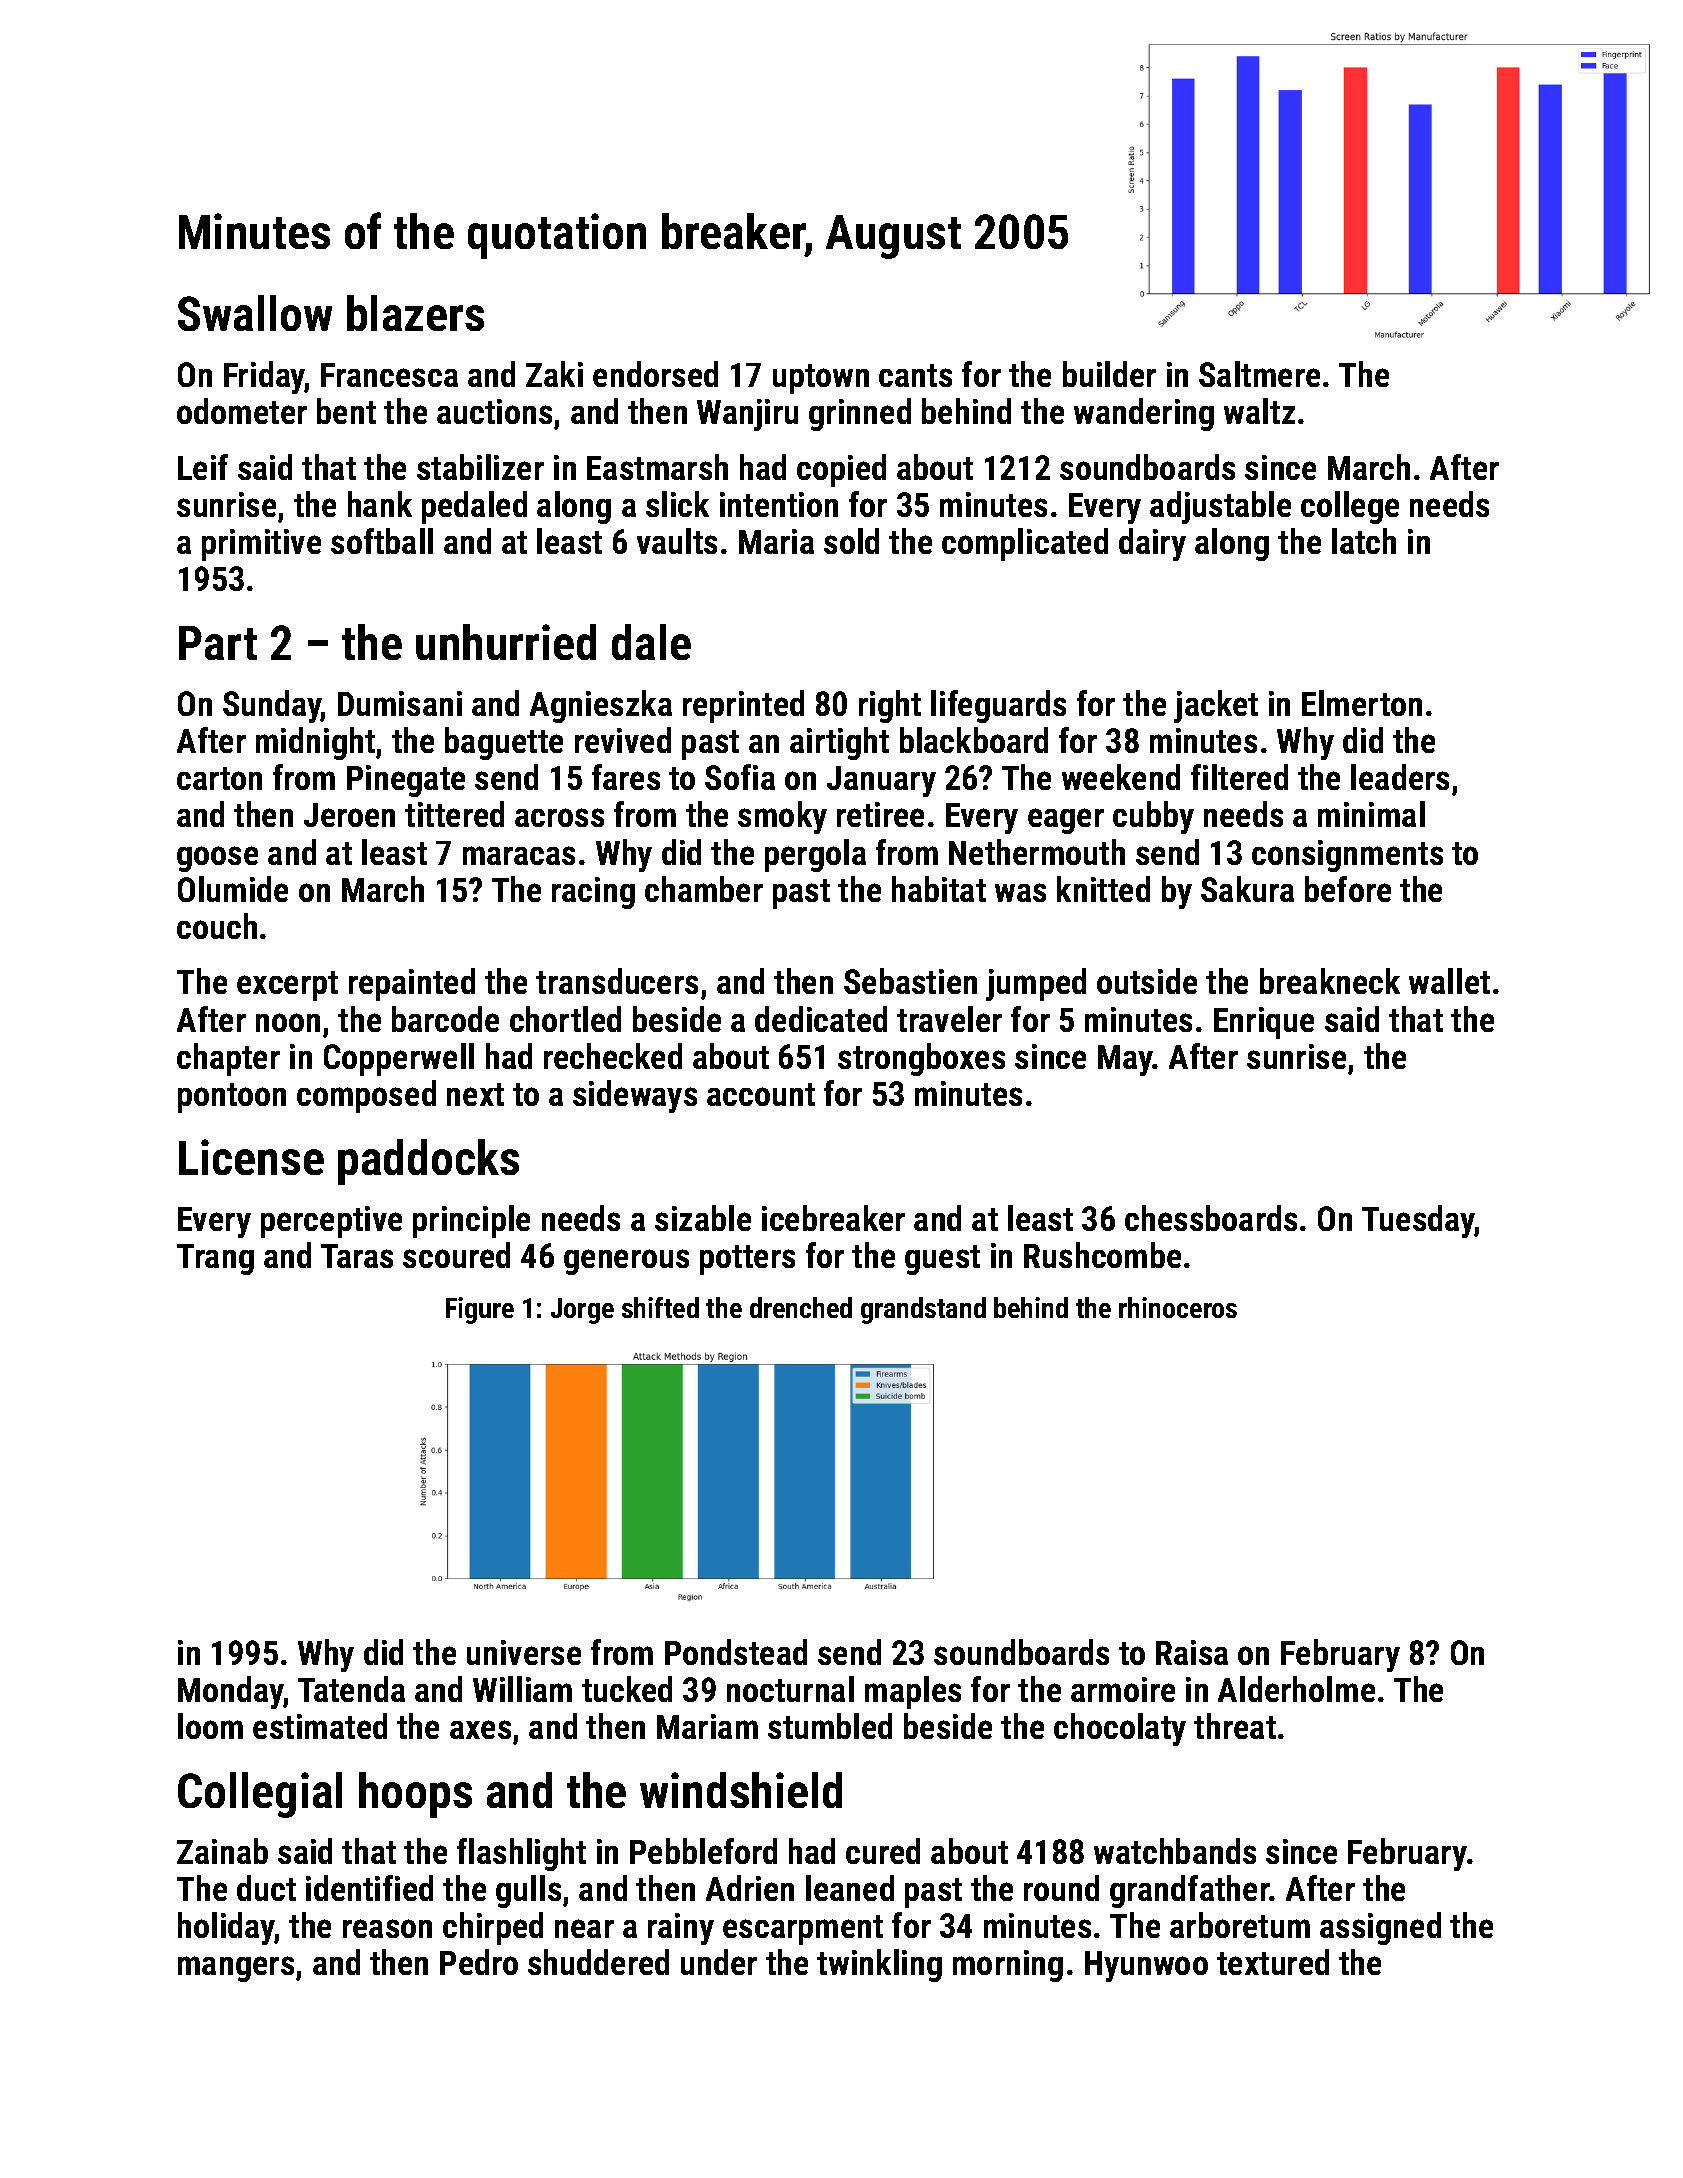  What do you see at coordinates (524, 1652) in the screenshot?
I see `universe` at bounding box center [524, 1652].
